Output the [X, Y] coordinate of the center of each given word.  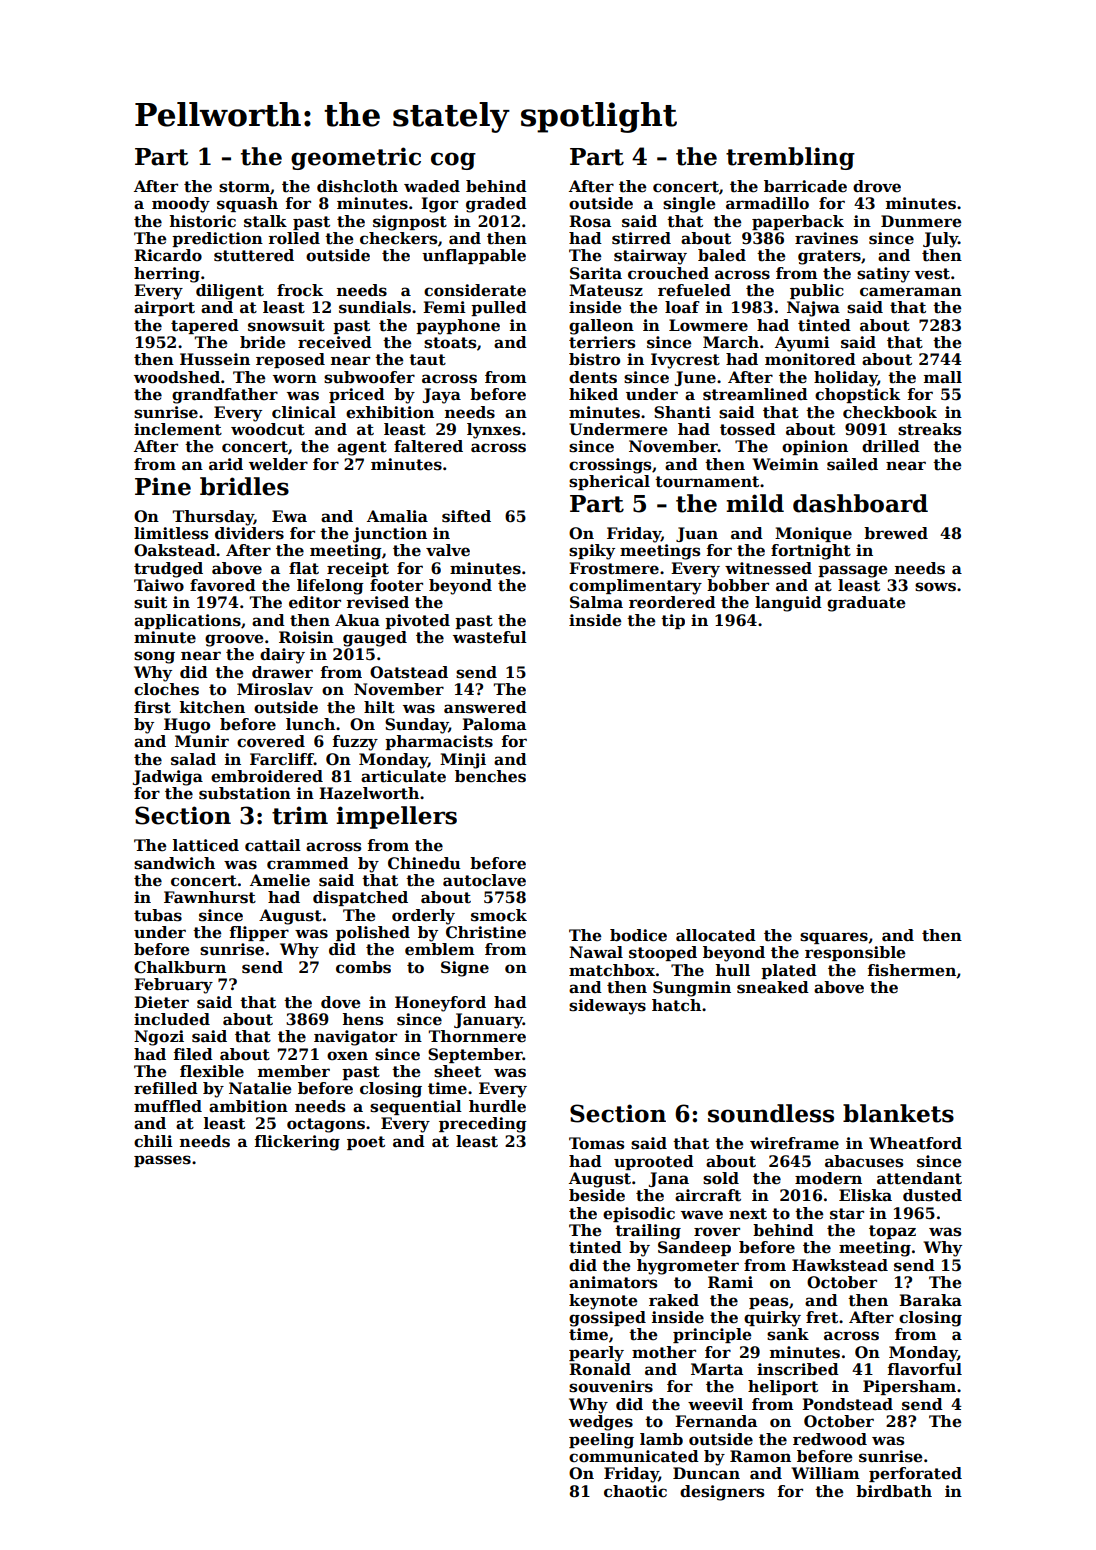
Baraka [930, 1300]
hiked [593, 394]
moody [181, 205]
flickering [297, 1143]
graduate [866, 604]
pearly [596, 1354]
